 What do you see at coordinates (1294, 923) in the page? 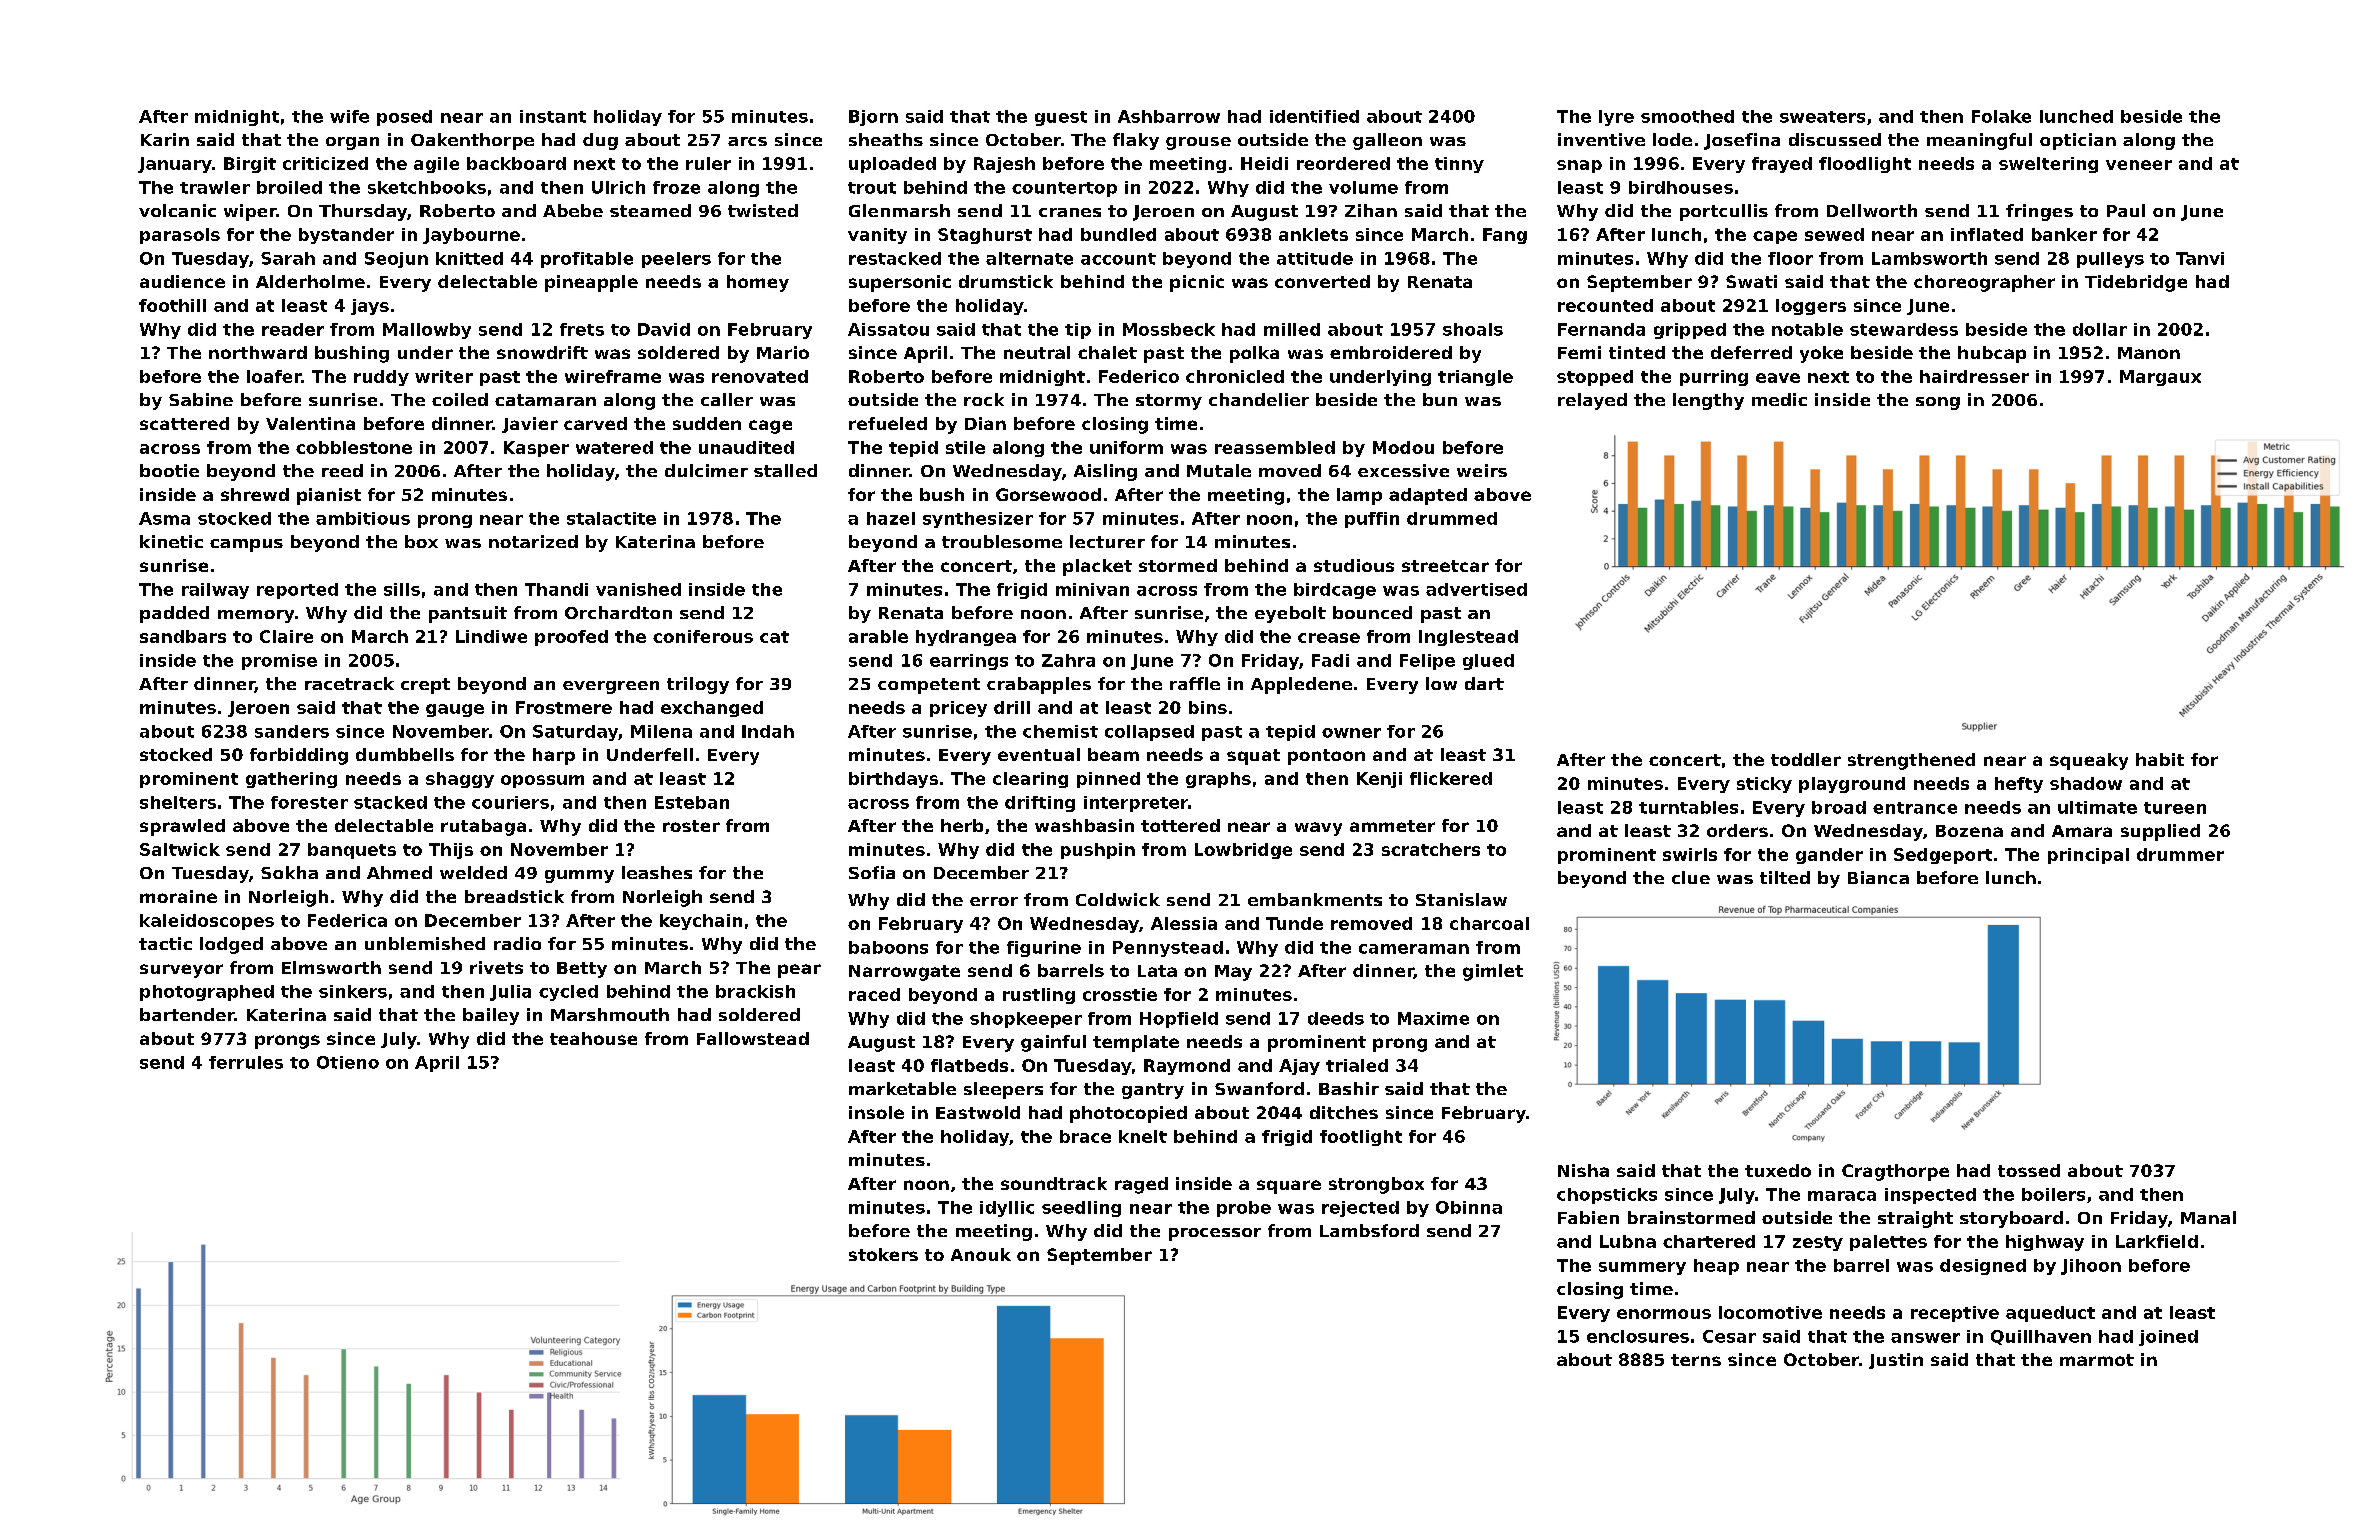
I see `Tunde` at bounding box center [1294, 923].
